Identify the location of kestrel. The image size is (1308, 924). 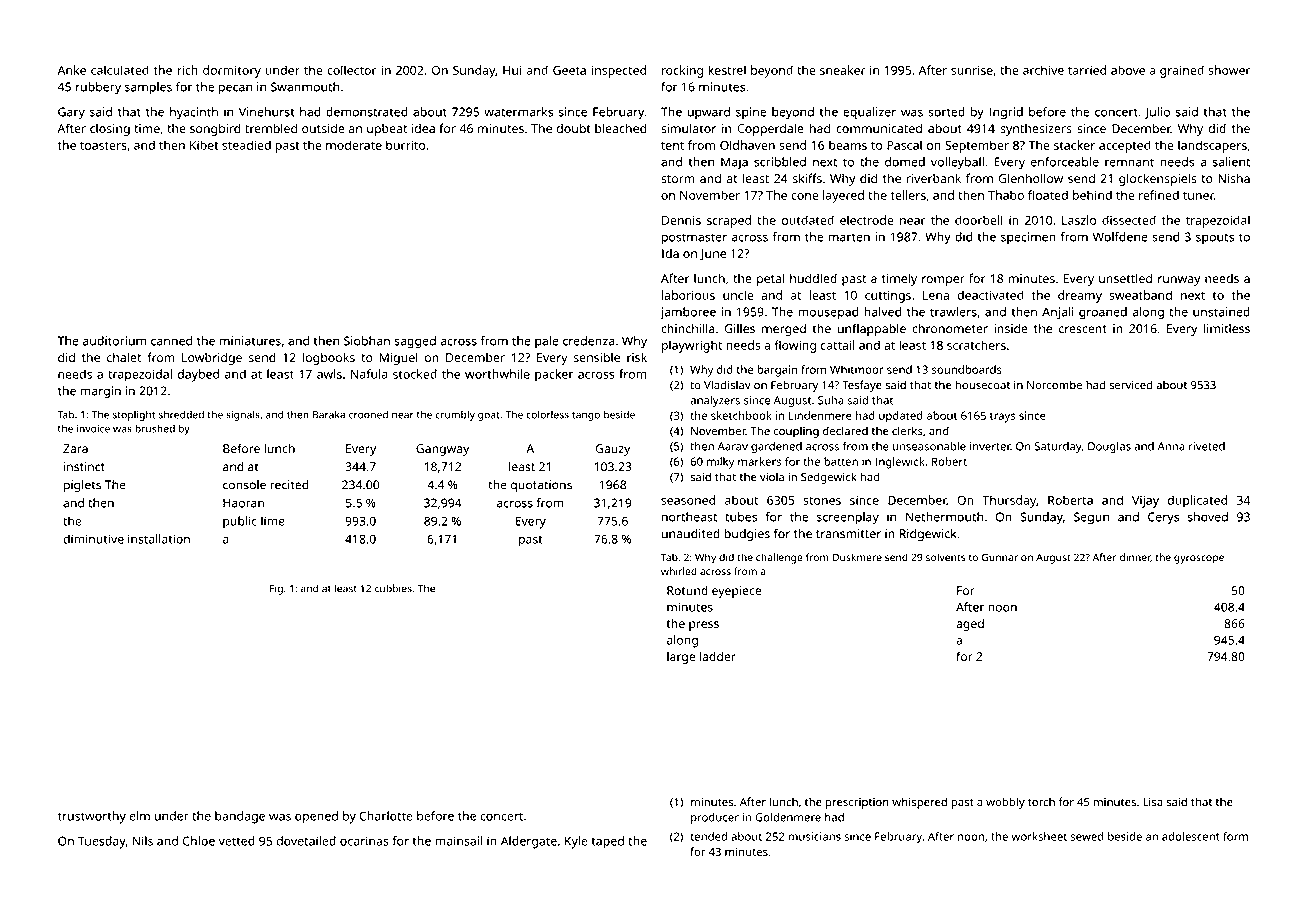
(727, 70).
